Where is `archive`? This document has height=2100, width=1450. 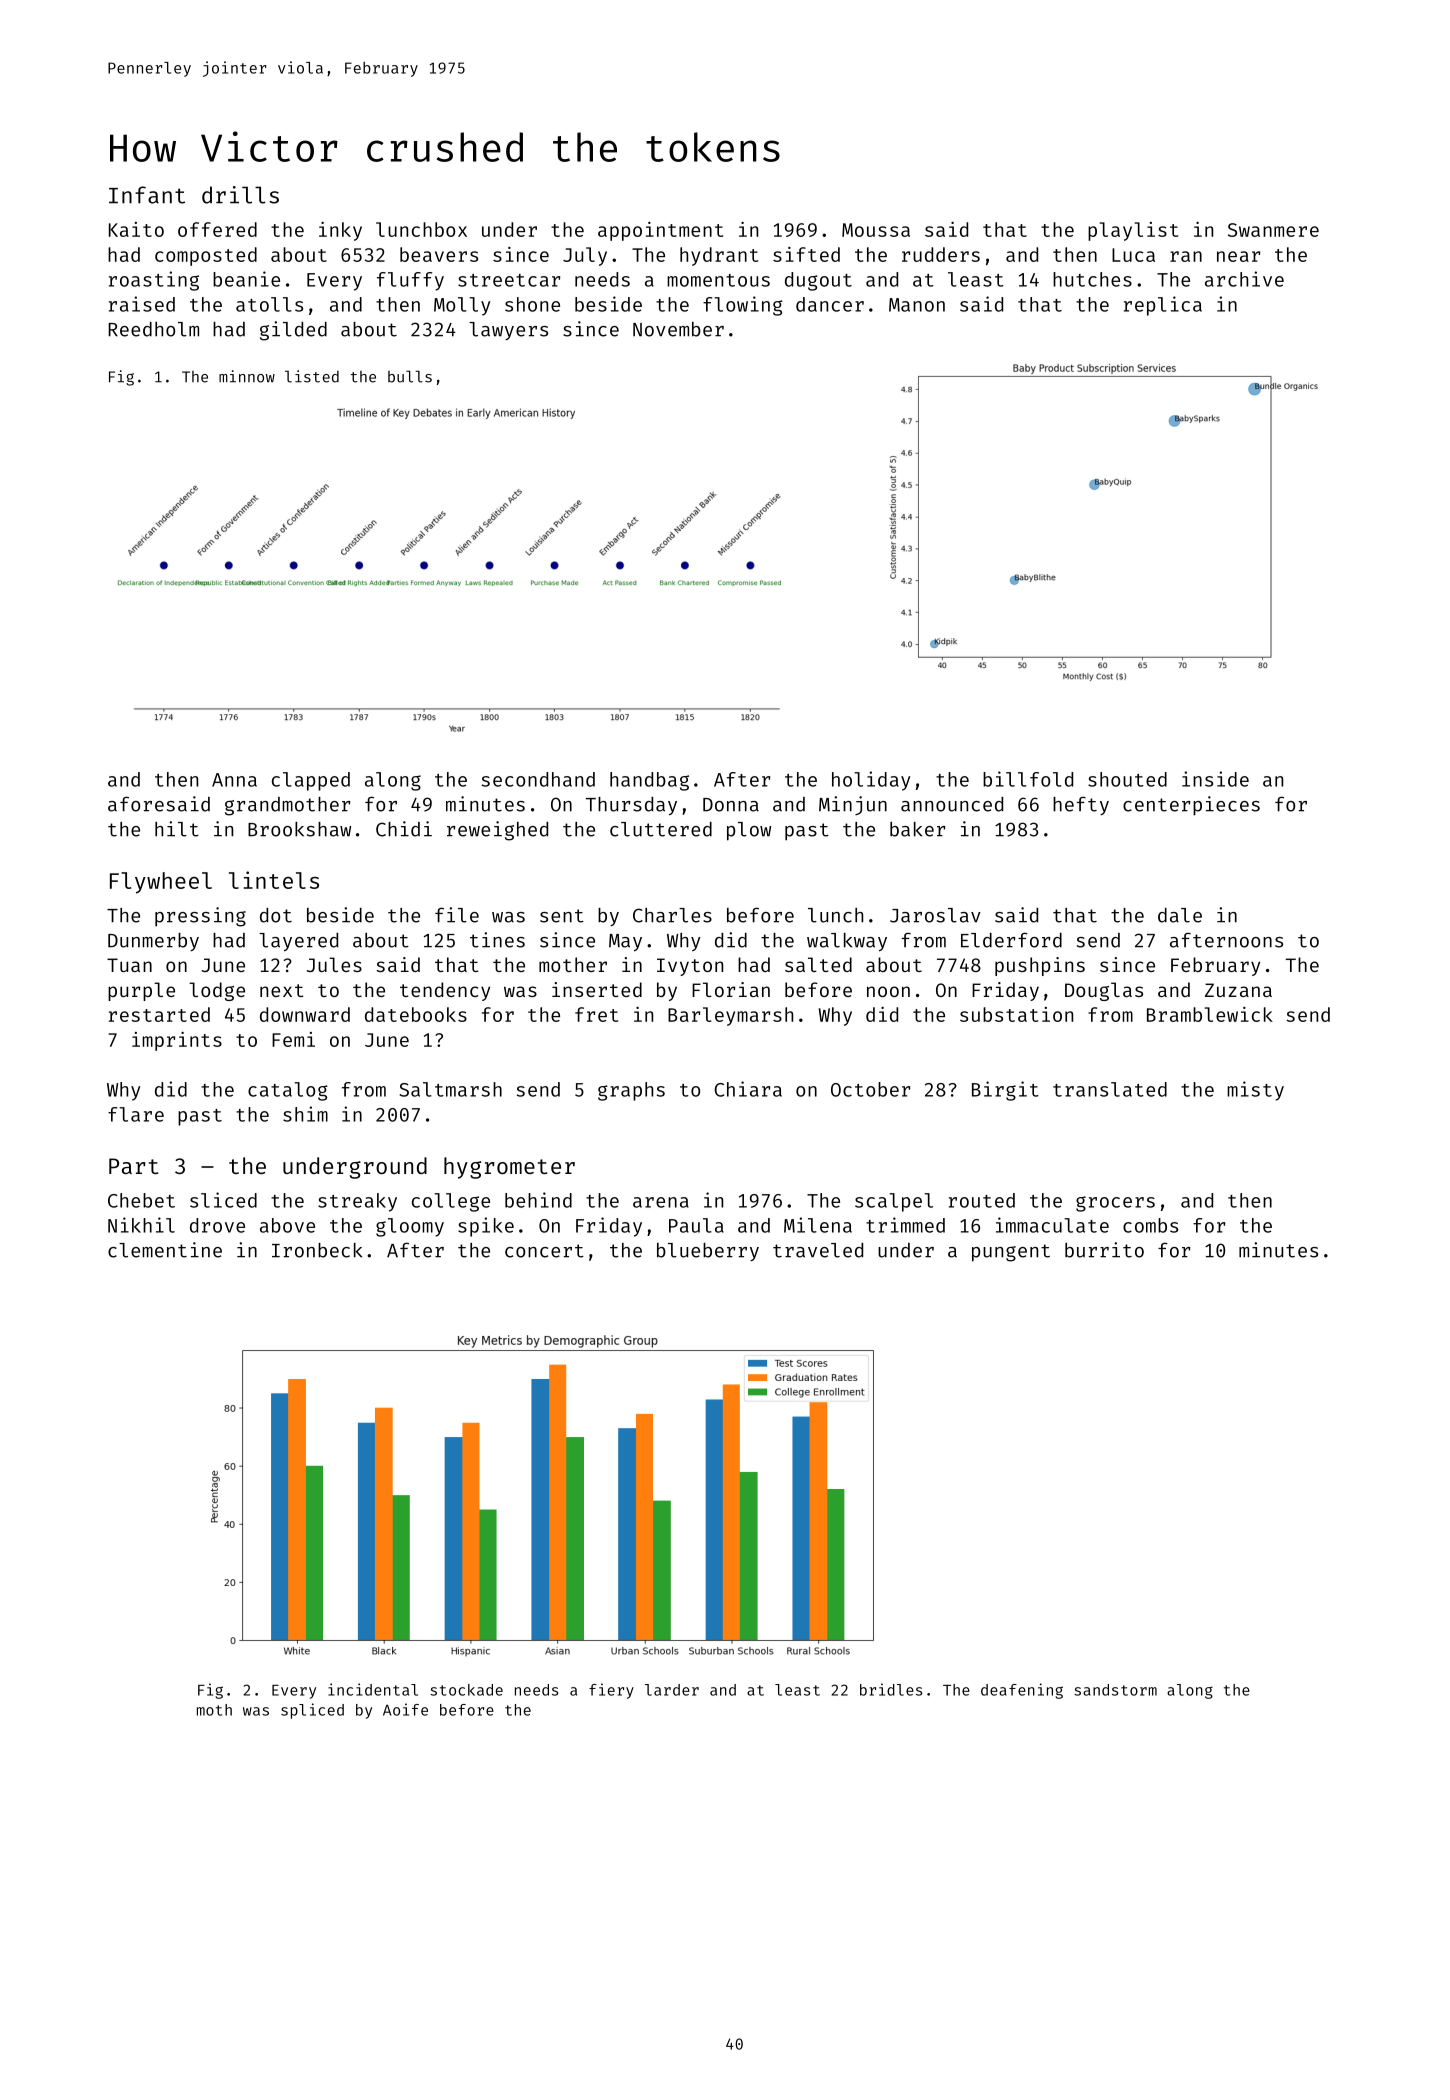
archive is located at coordinates (1244, 279).
